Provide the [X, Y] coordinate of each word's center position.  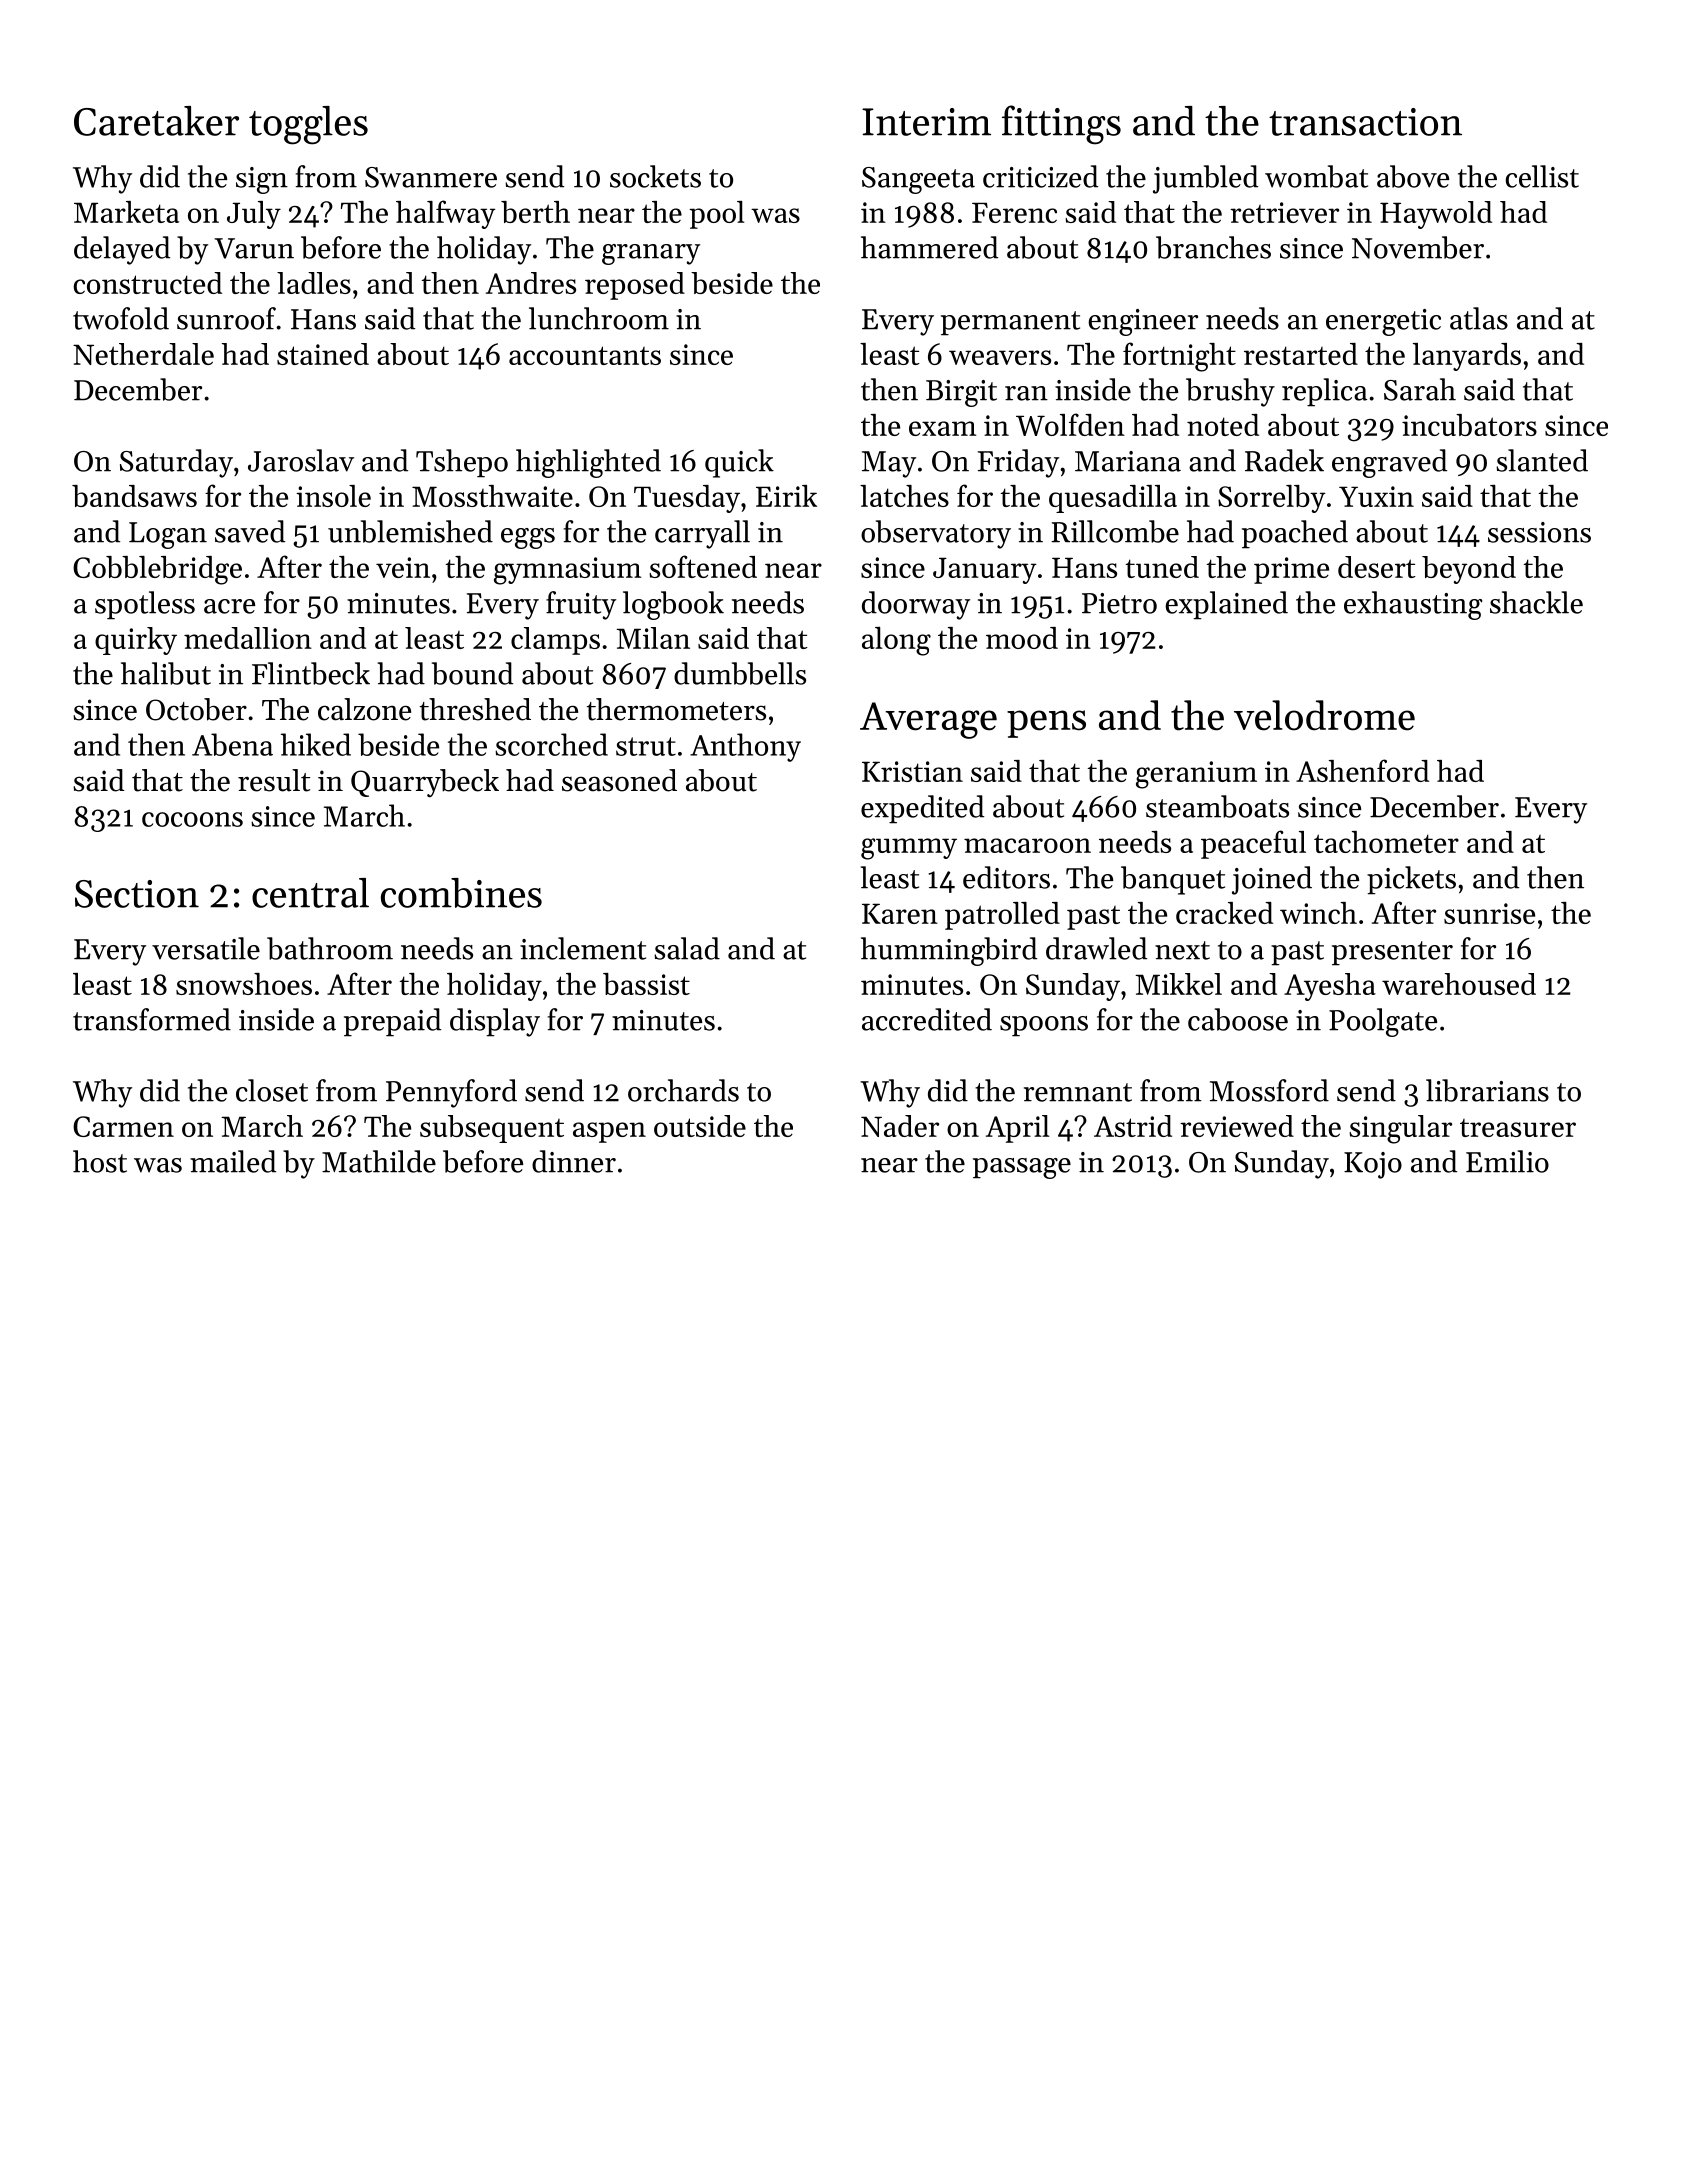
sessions [1539, 532]
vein [403, 567]
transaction [1365, 122]
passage [1022, 1168]
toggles [308, 125]
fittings [1061, 125]
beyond [1469, 570]
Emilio [1507, 1161]
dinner [574, 1161]
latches [904, 496]
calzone [364, 709]
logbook [673, 605]
